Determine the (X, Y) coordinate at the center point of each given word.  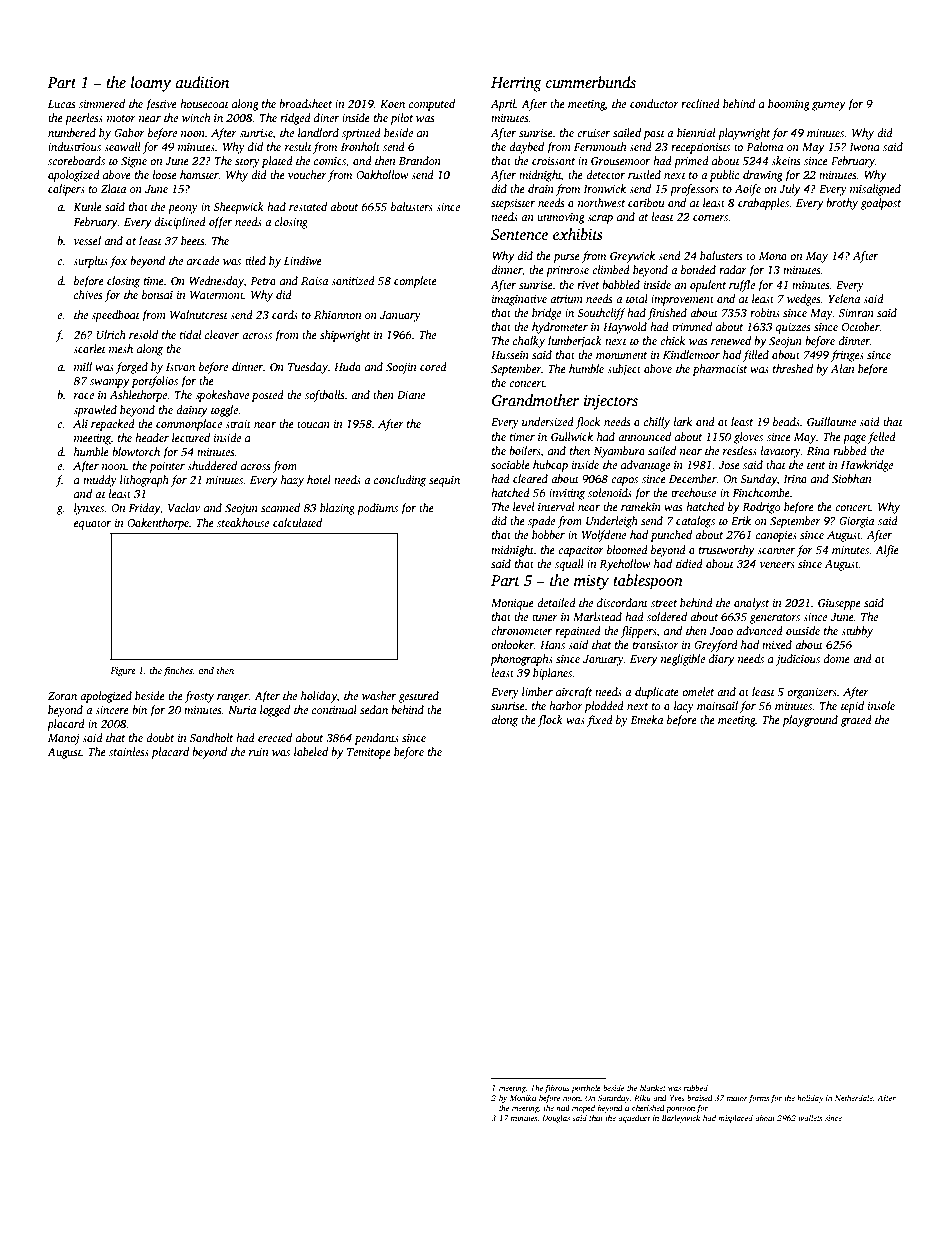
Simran (856, 313)
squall (569, 565)
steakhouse (243, 522)
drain (541, 188)
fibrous (557, 1088)
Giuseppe (839, 604)
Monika (523, 1098)
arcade (203, 260)
